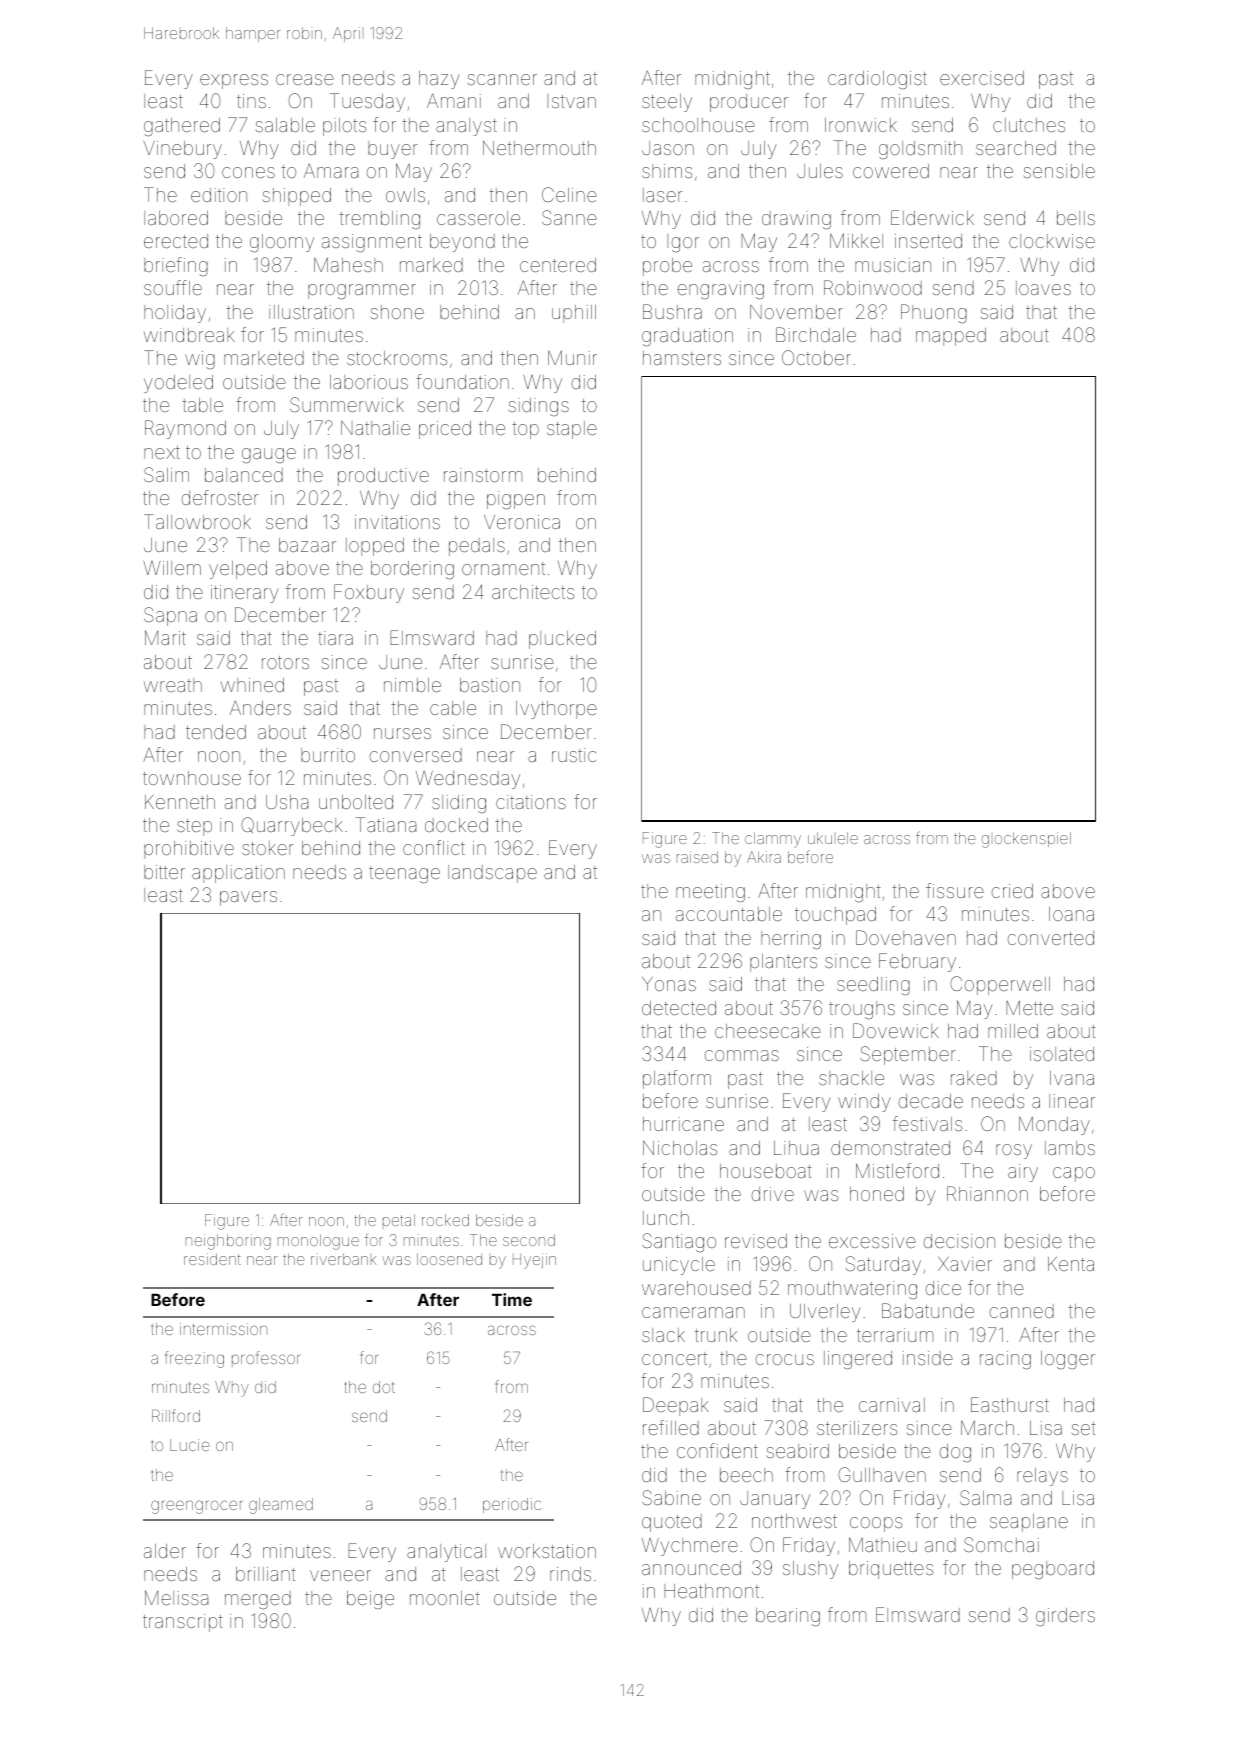 The width and height of the screenshot is (1239, 1753). What do you see at coordinates (445, 1598) in the screenshot?
I see `moonlet` at bounding box center [445, 1598].
